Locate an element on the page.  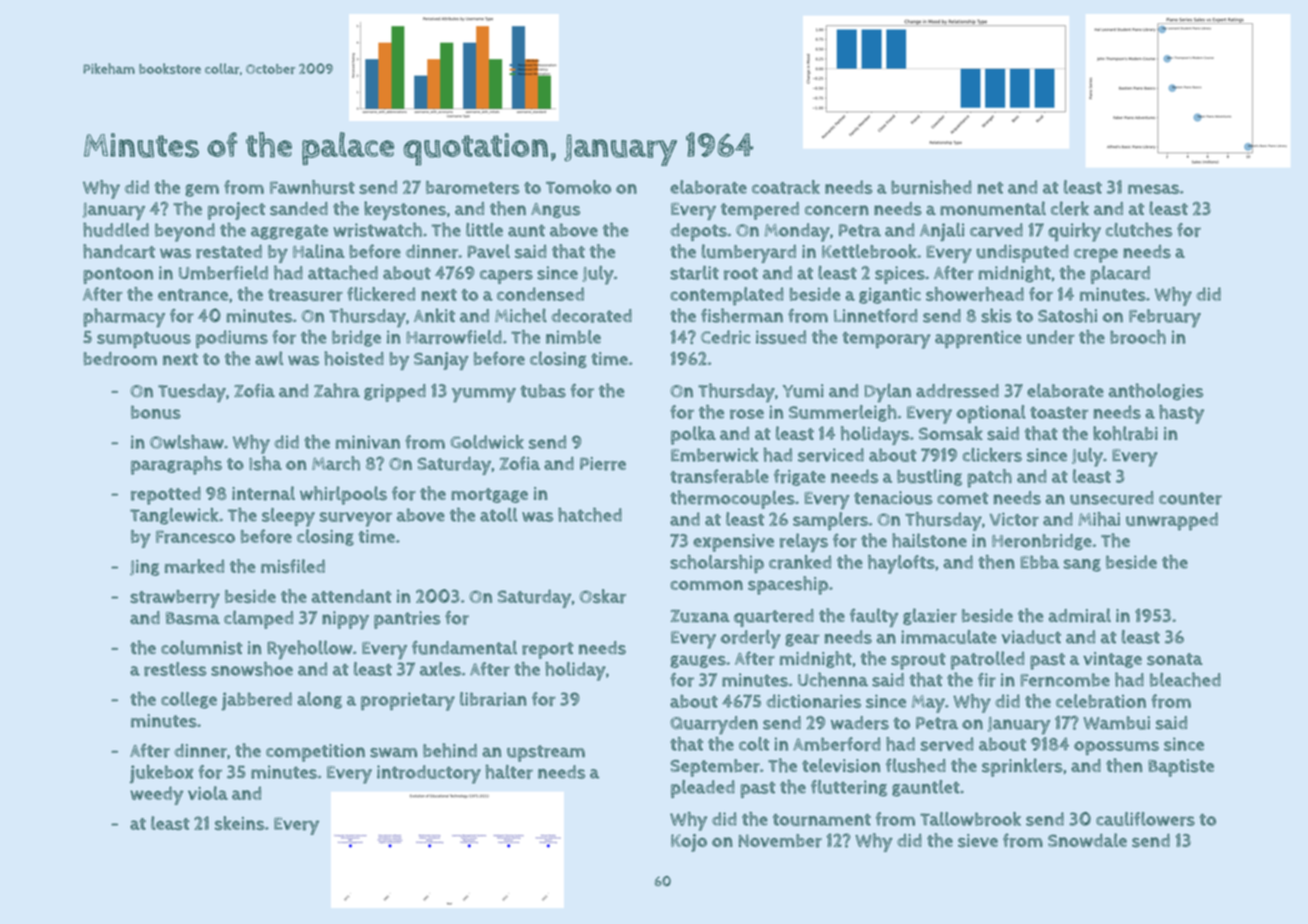
Jing is located at coordinates (145, 568).
